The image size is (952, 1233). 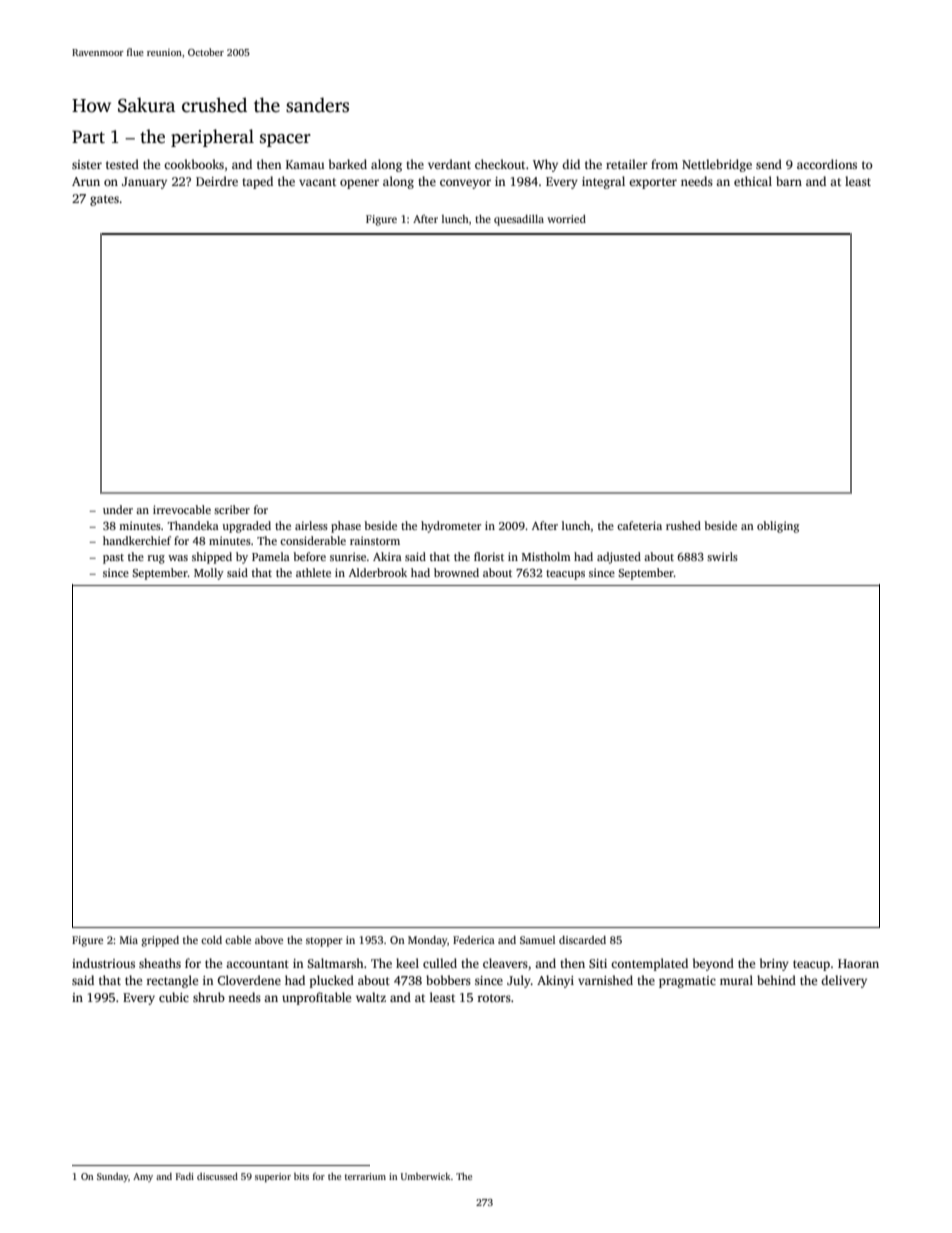 What do you see at coordinates (778, 527) in the document?
I see `obliging` at bounding box center [778, 527].
